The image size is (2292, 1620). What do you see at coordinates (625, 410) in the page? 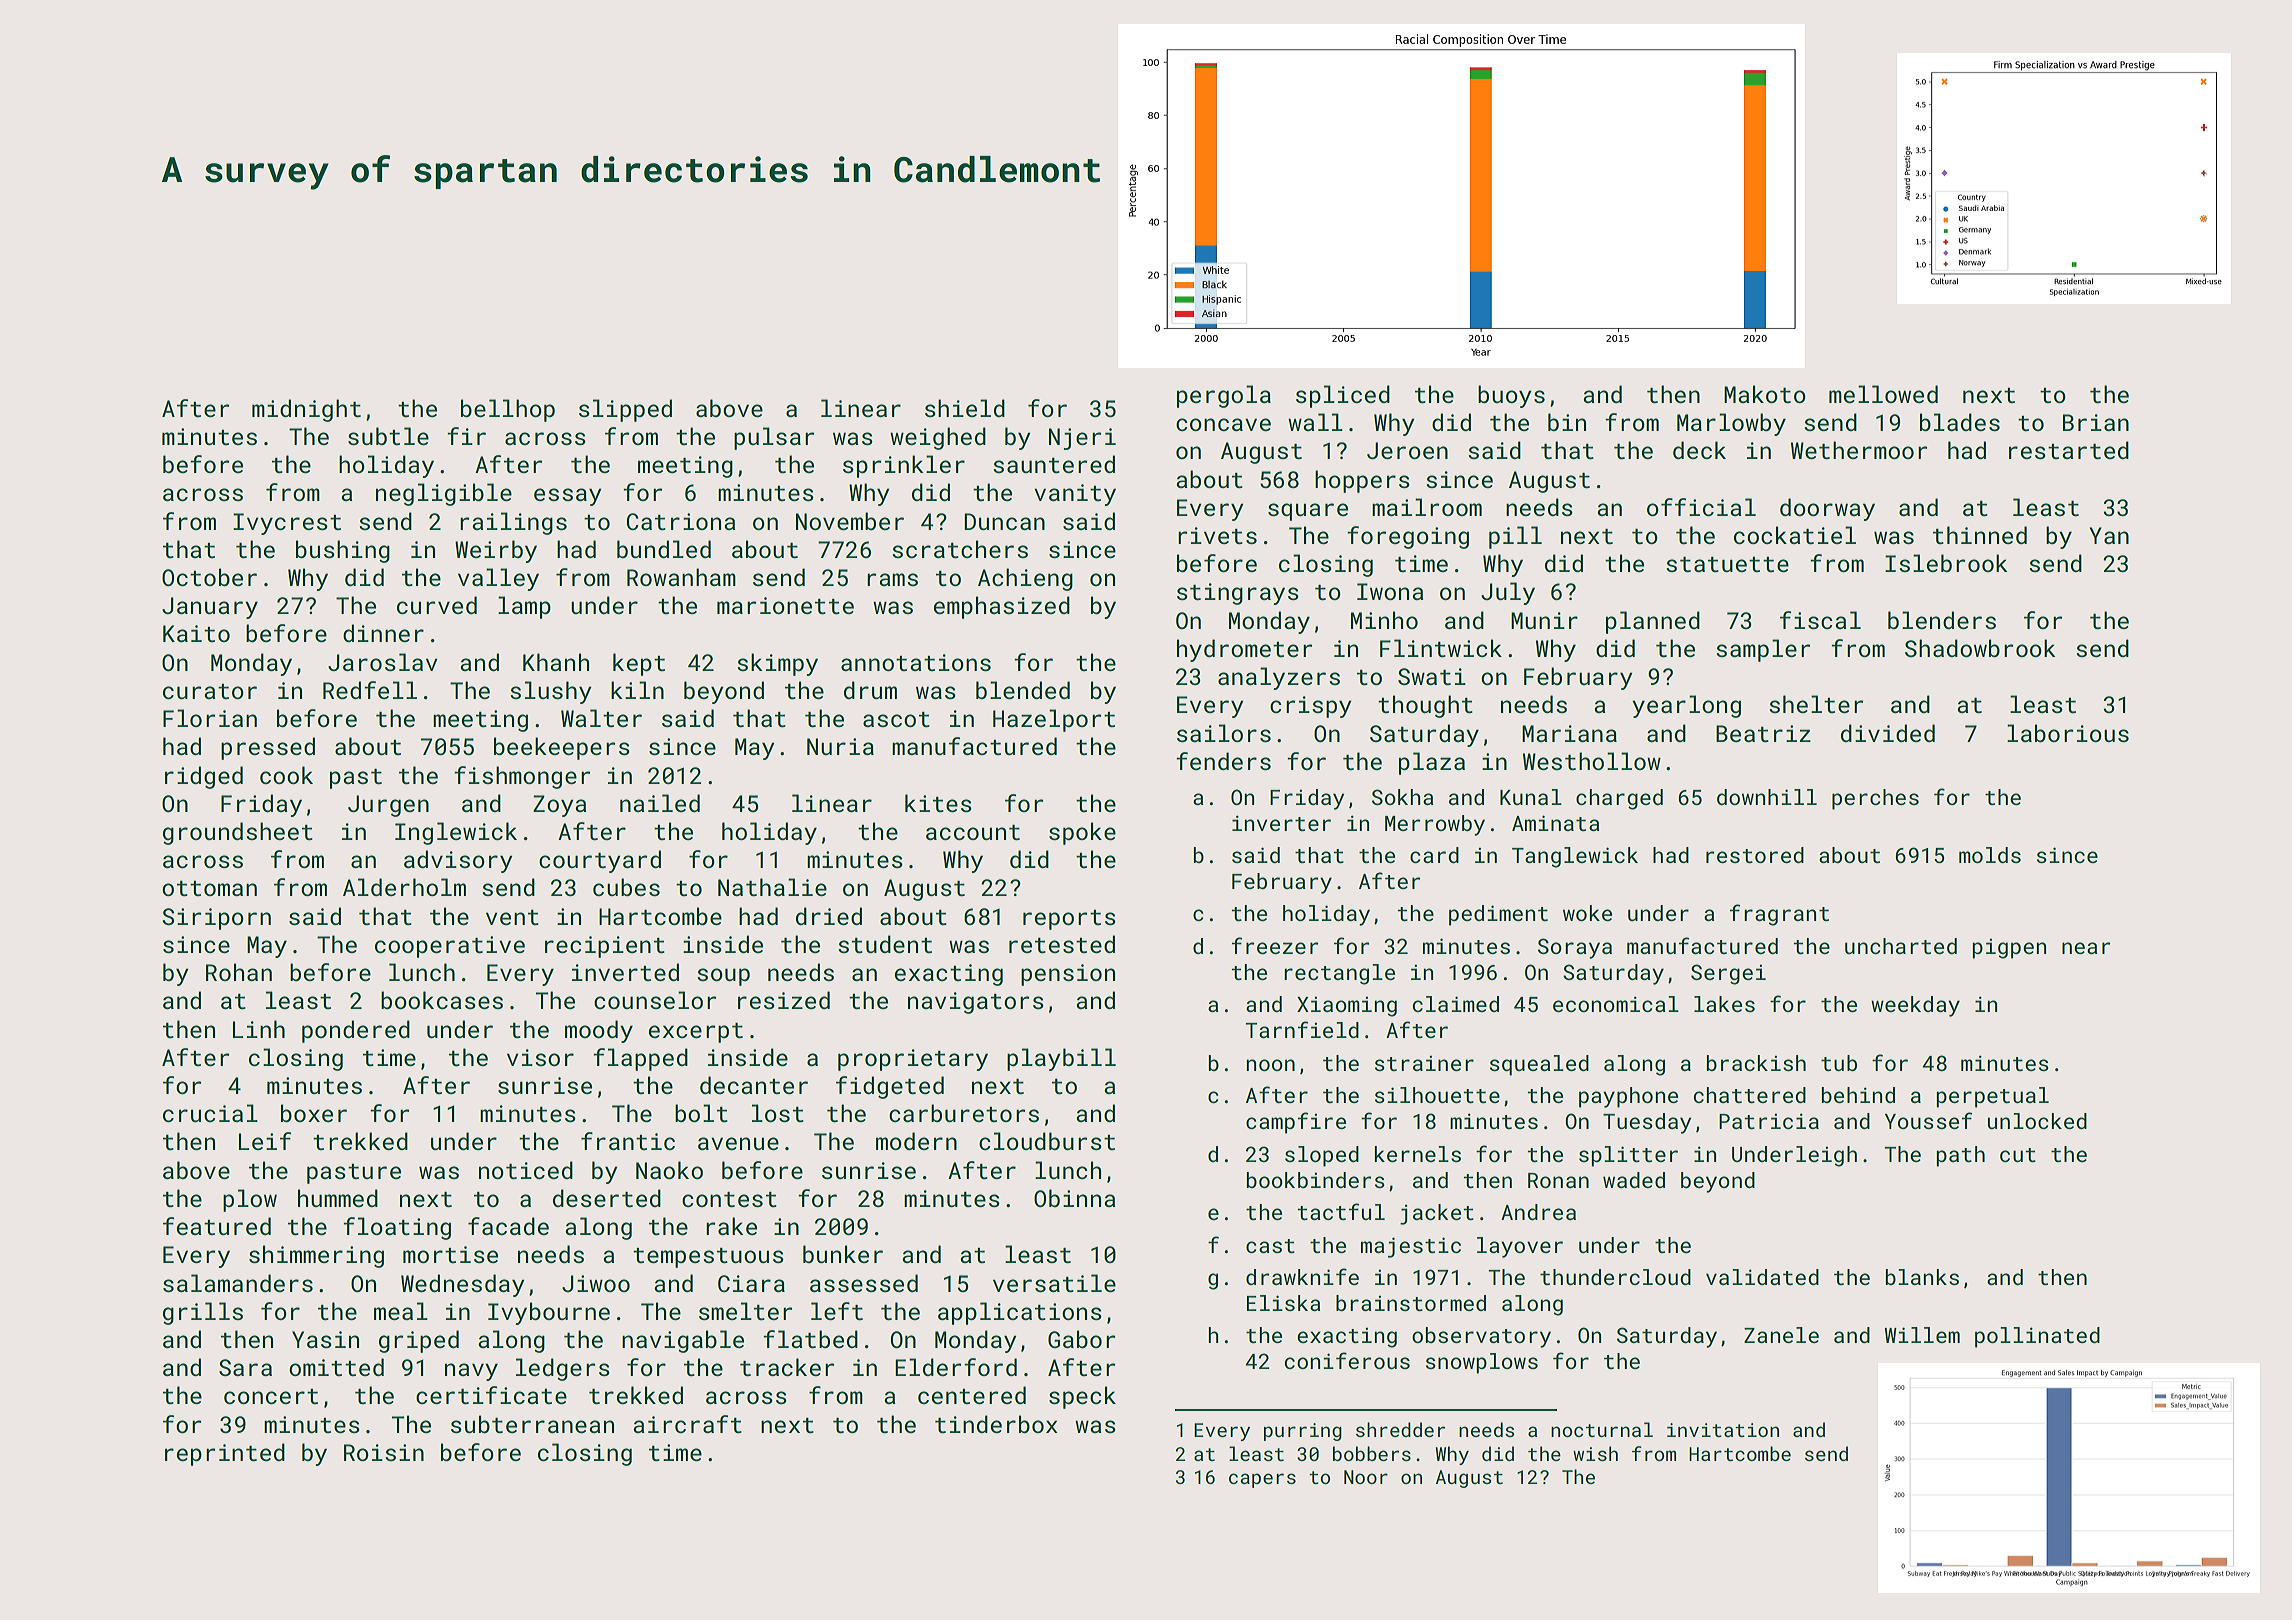
I see `slipped` at bounding box center [625, 410].
